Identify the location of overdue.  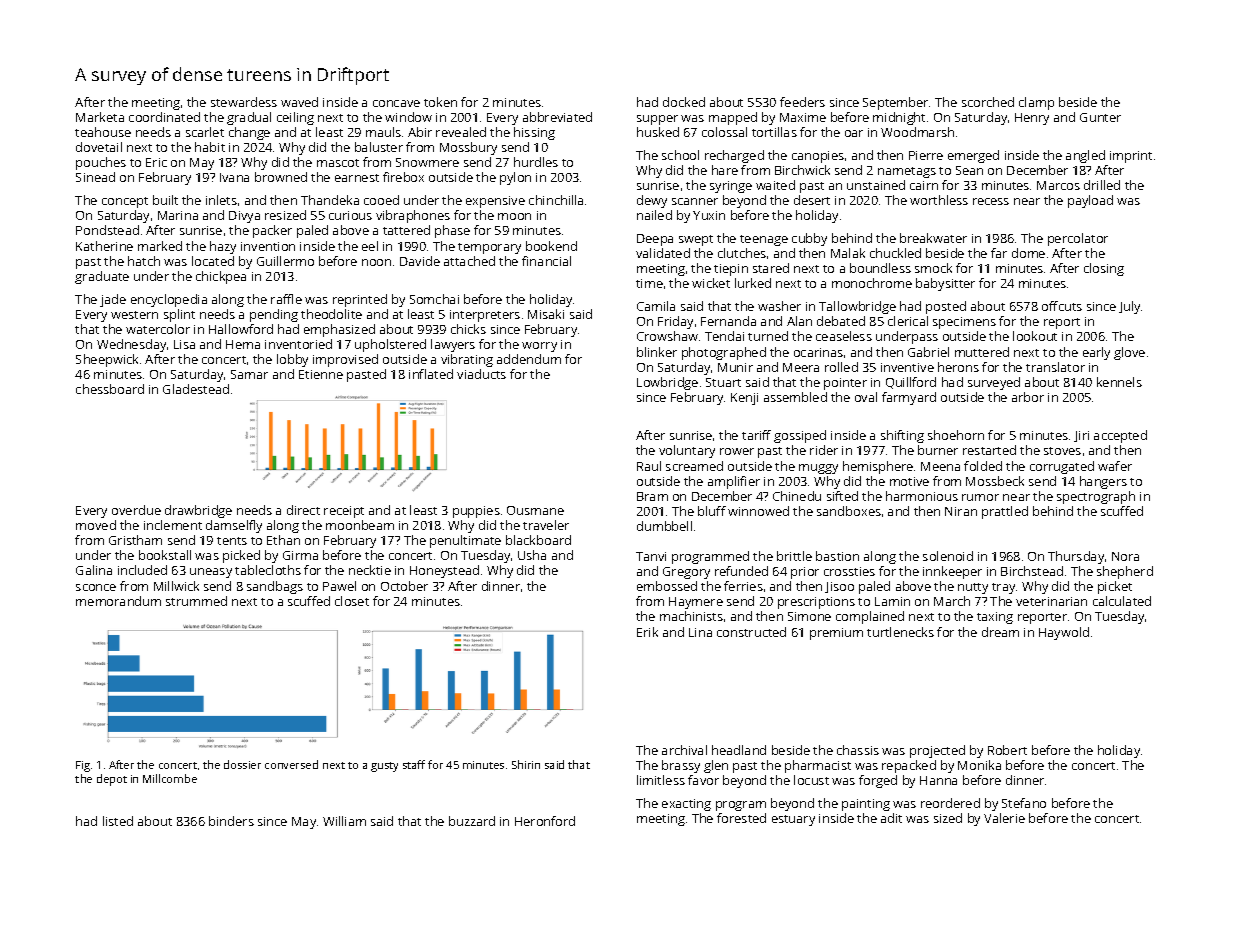
(136, 510).
